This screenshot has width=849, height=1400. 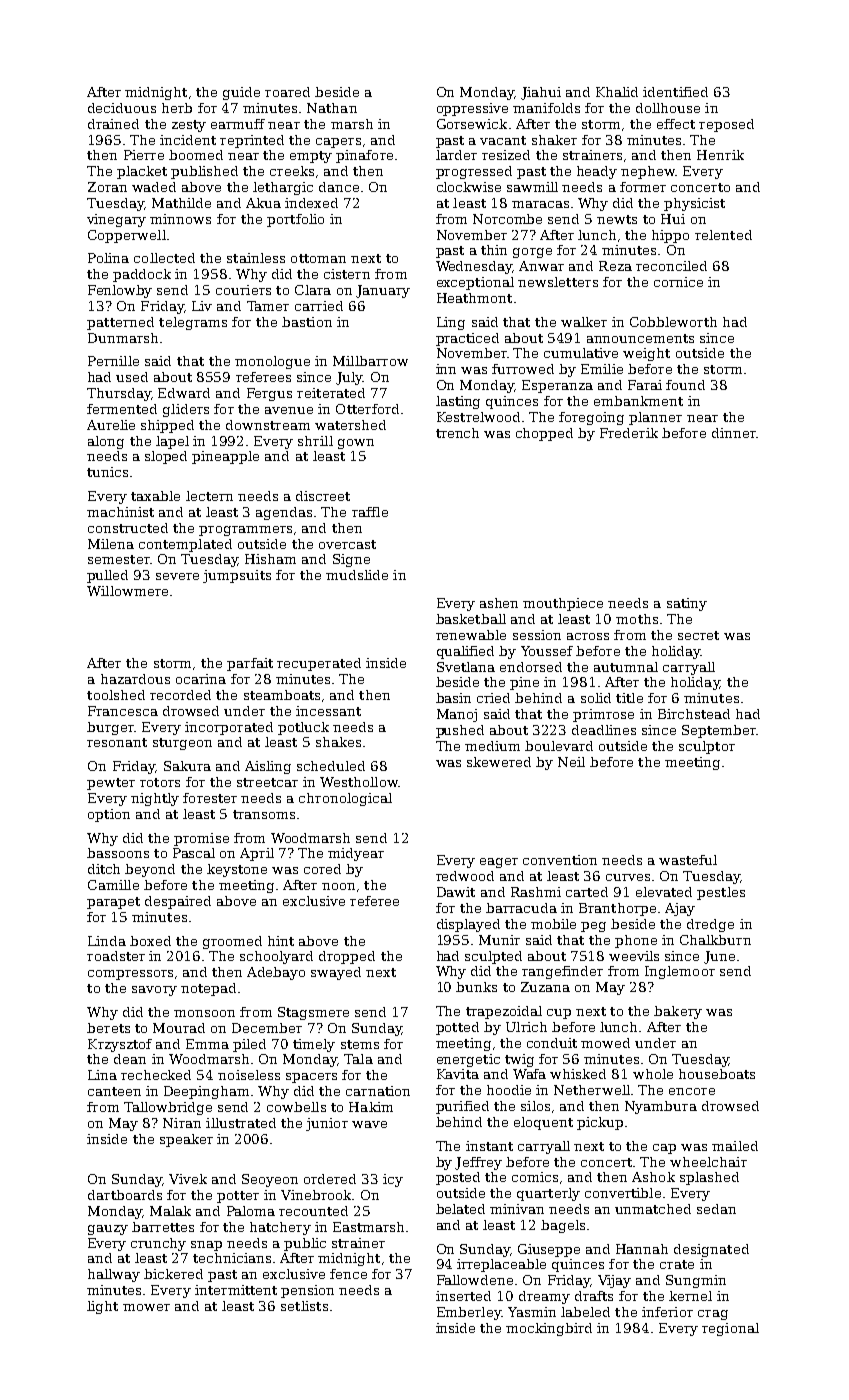 I want to click on Niran, so click(x=182, y=1123).
